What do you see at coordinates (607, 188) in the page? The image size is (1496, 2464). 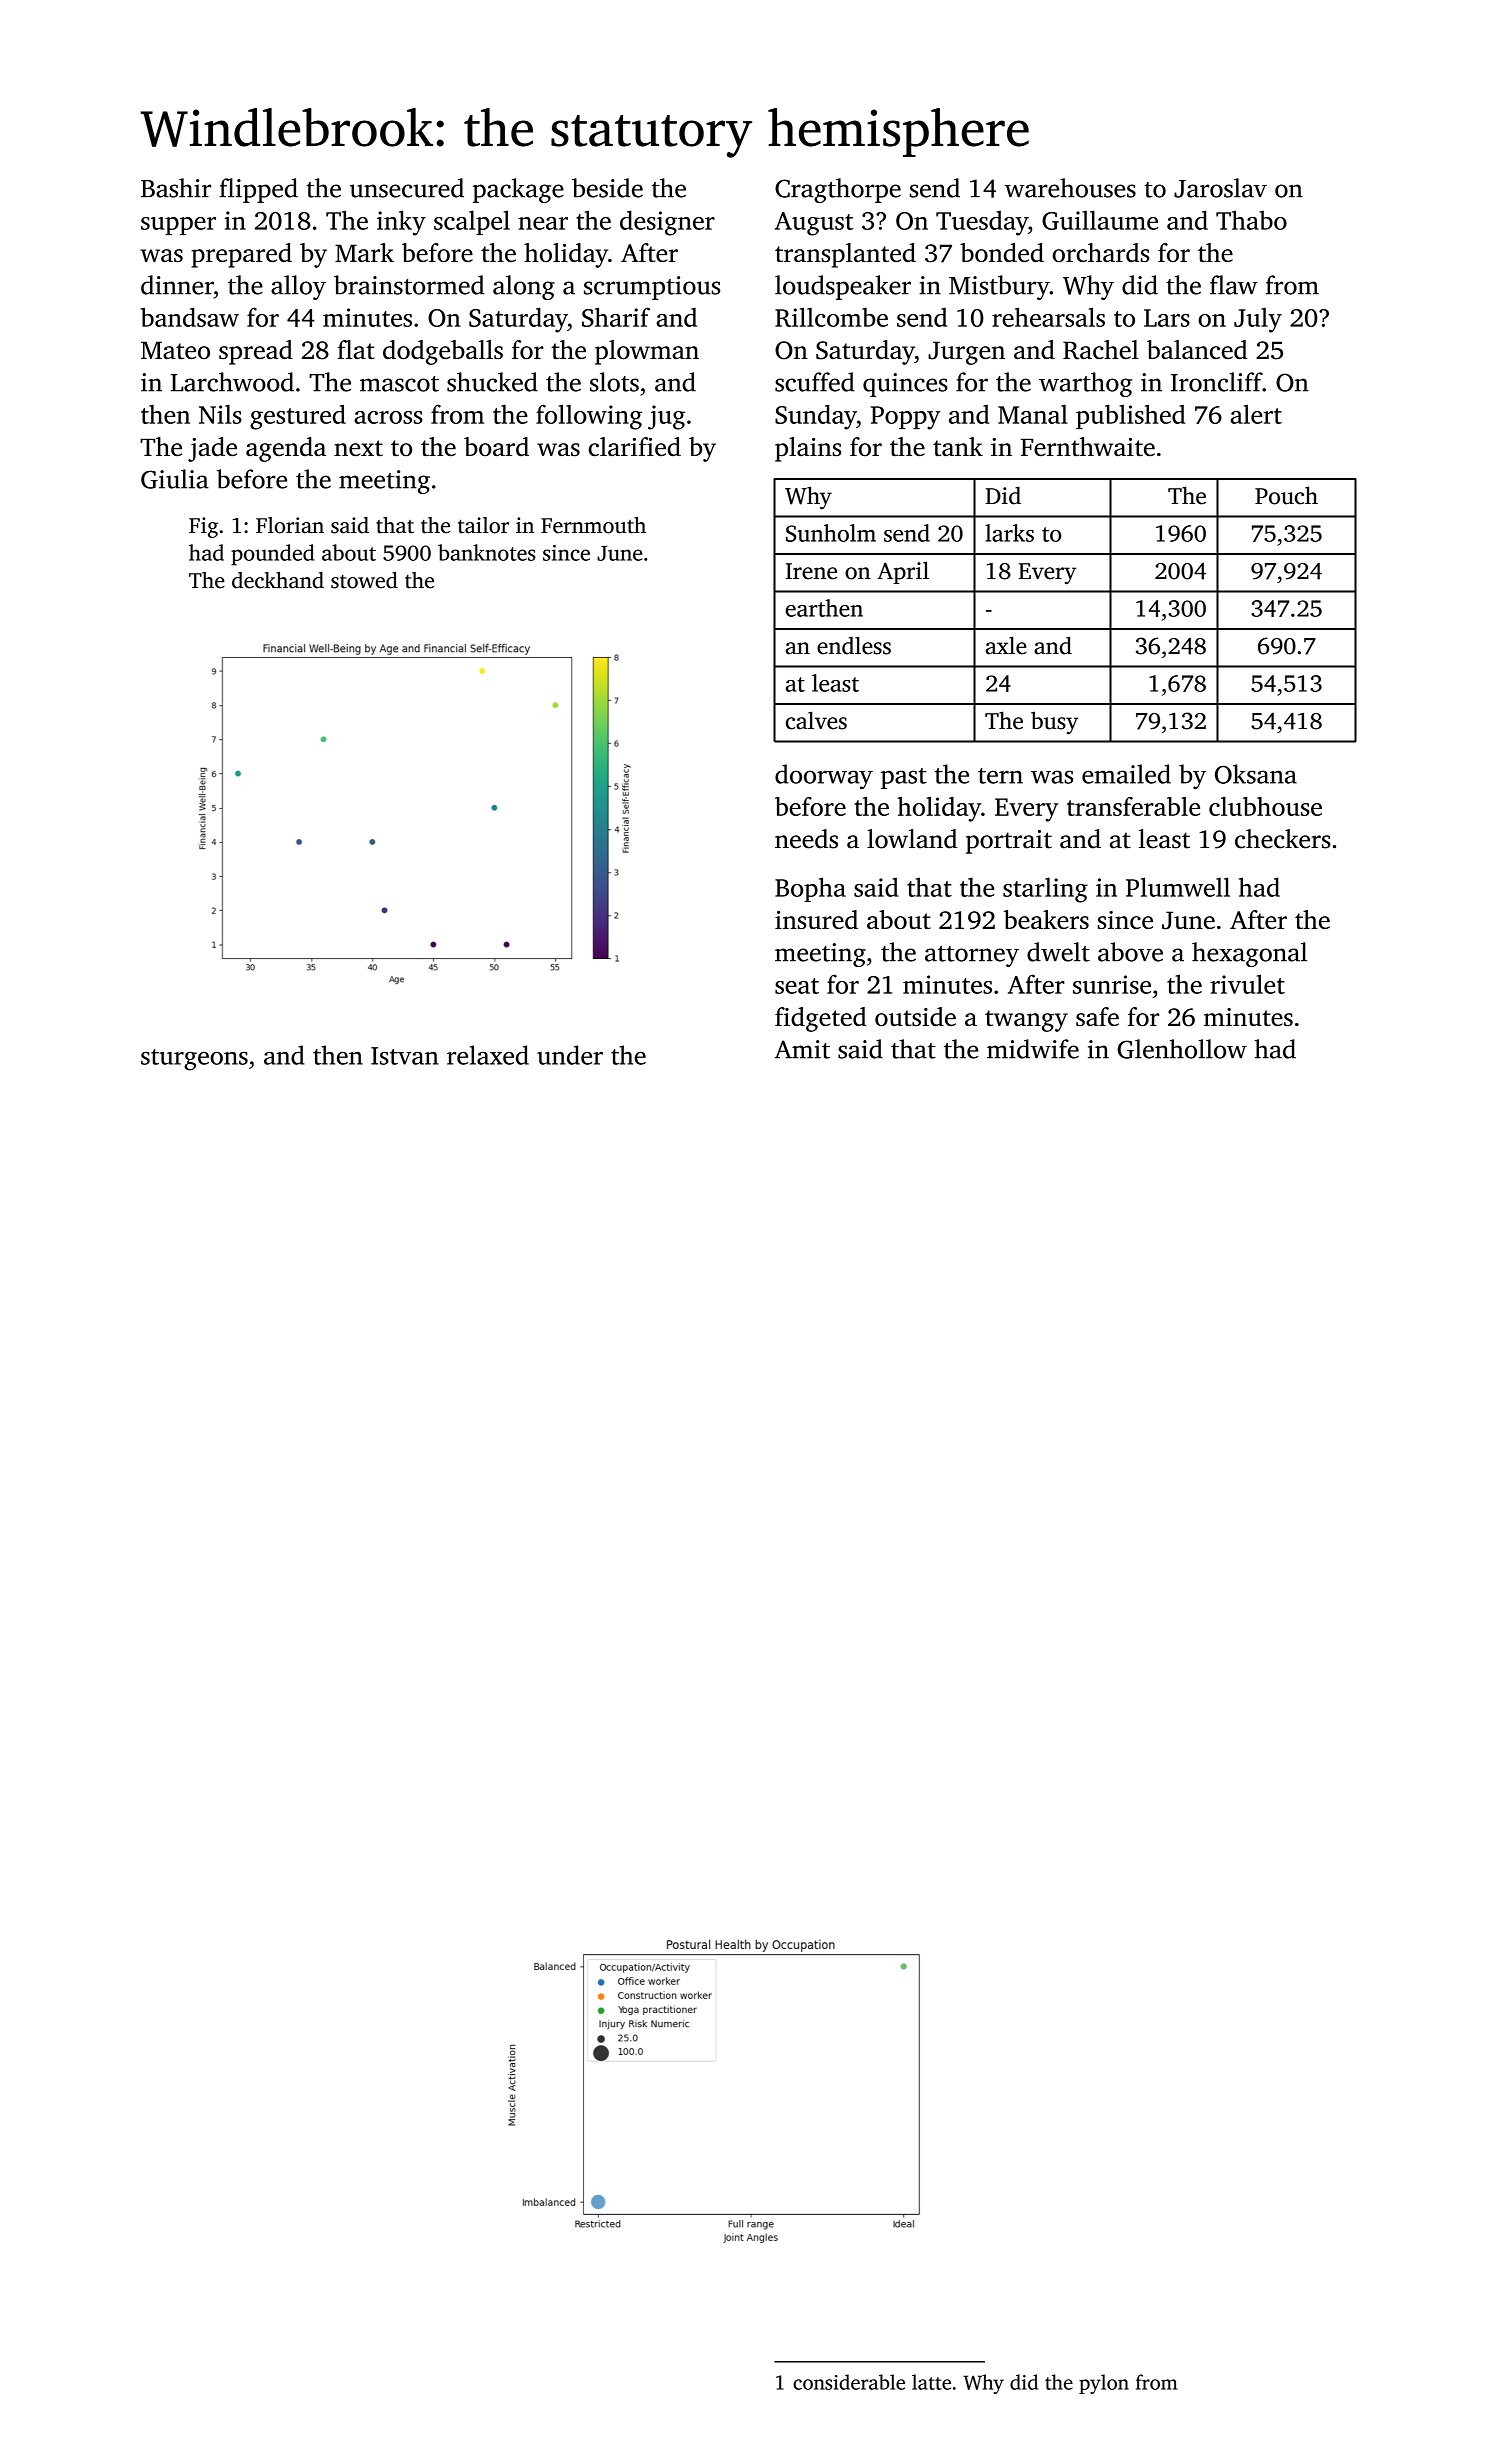 I see `beside` at bounding box center [607, 188].
